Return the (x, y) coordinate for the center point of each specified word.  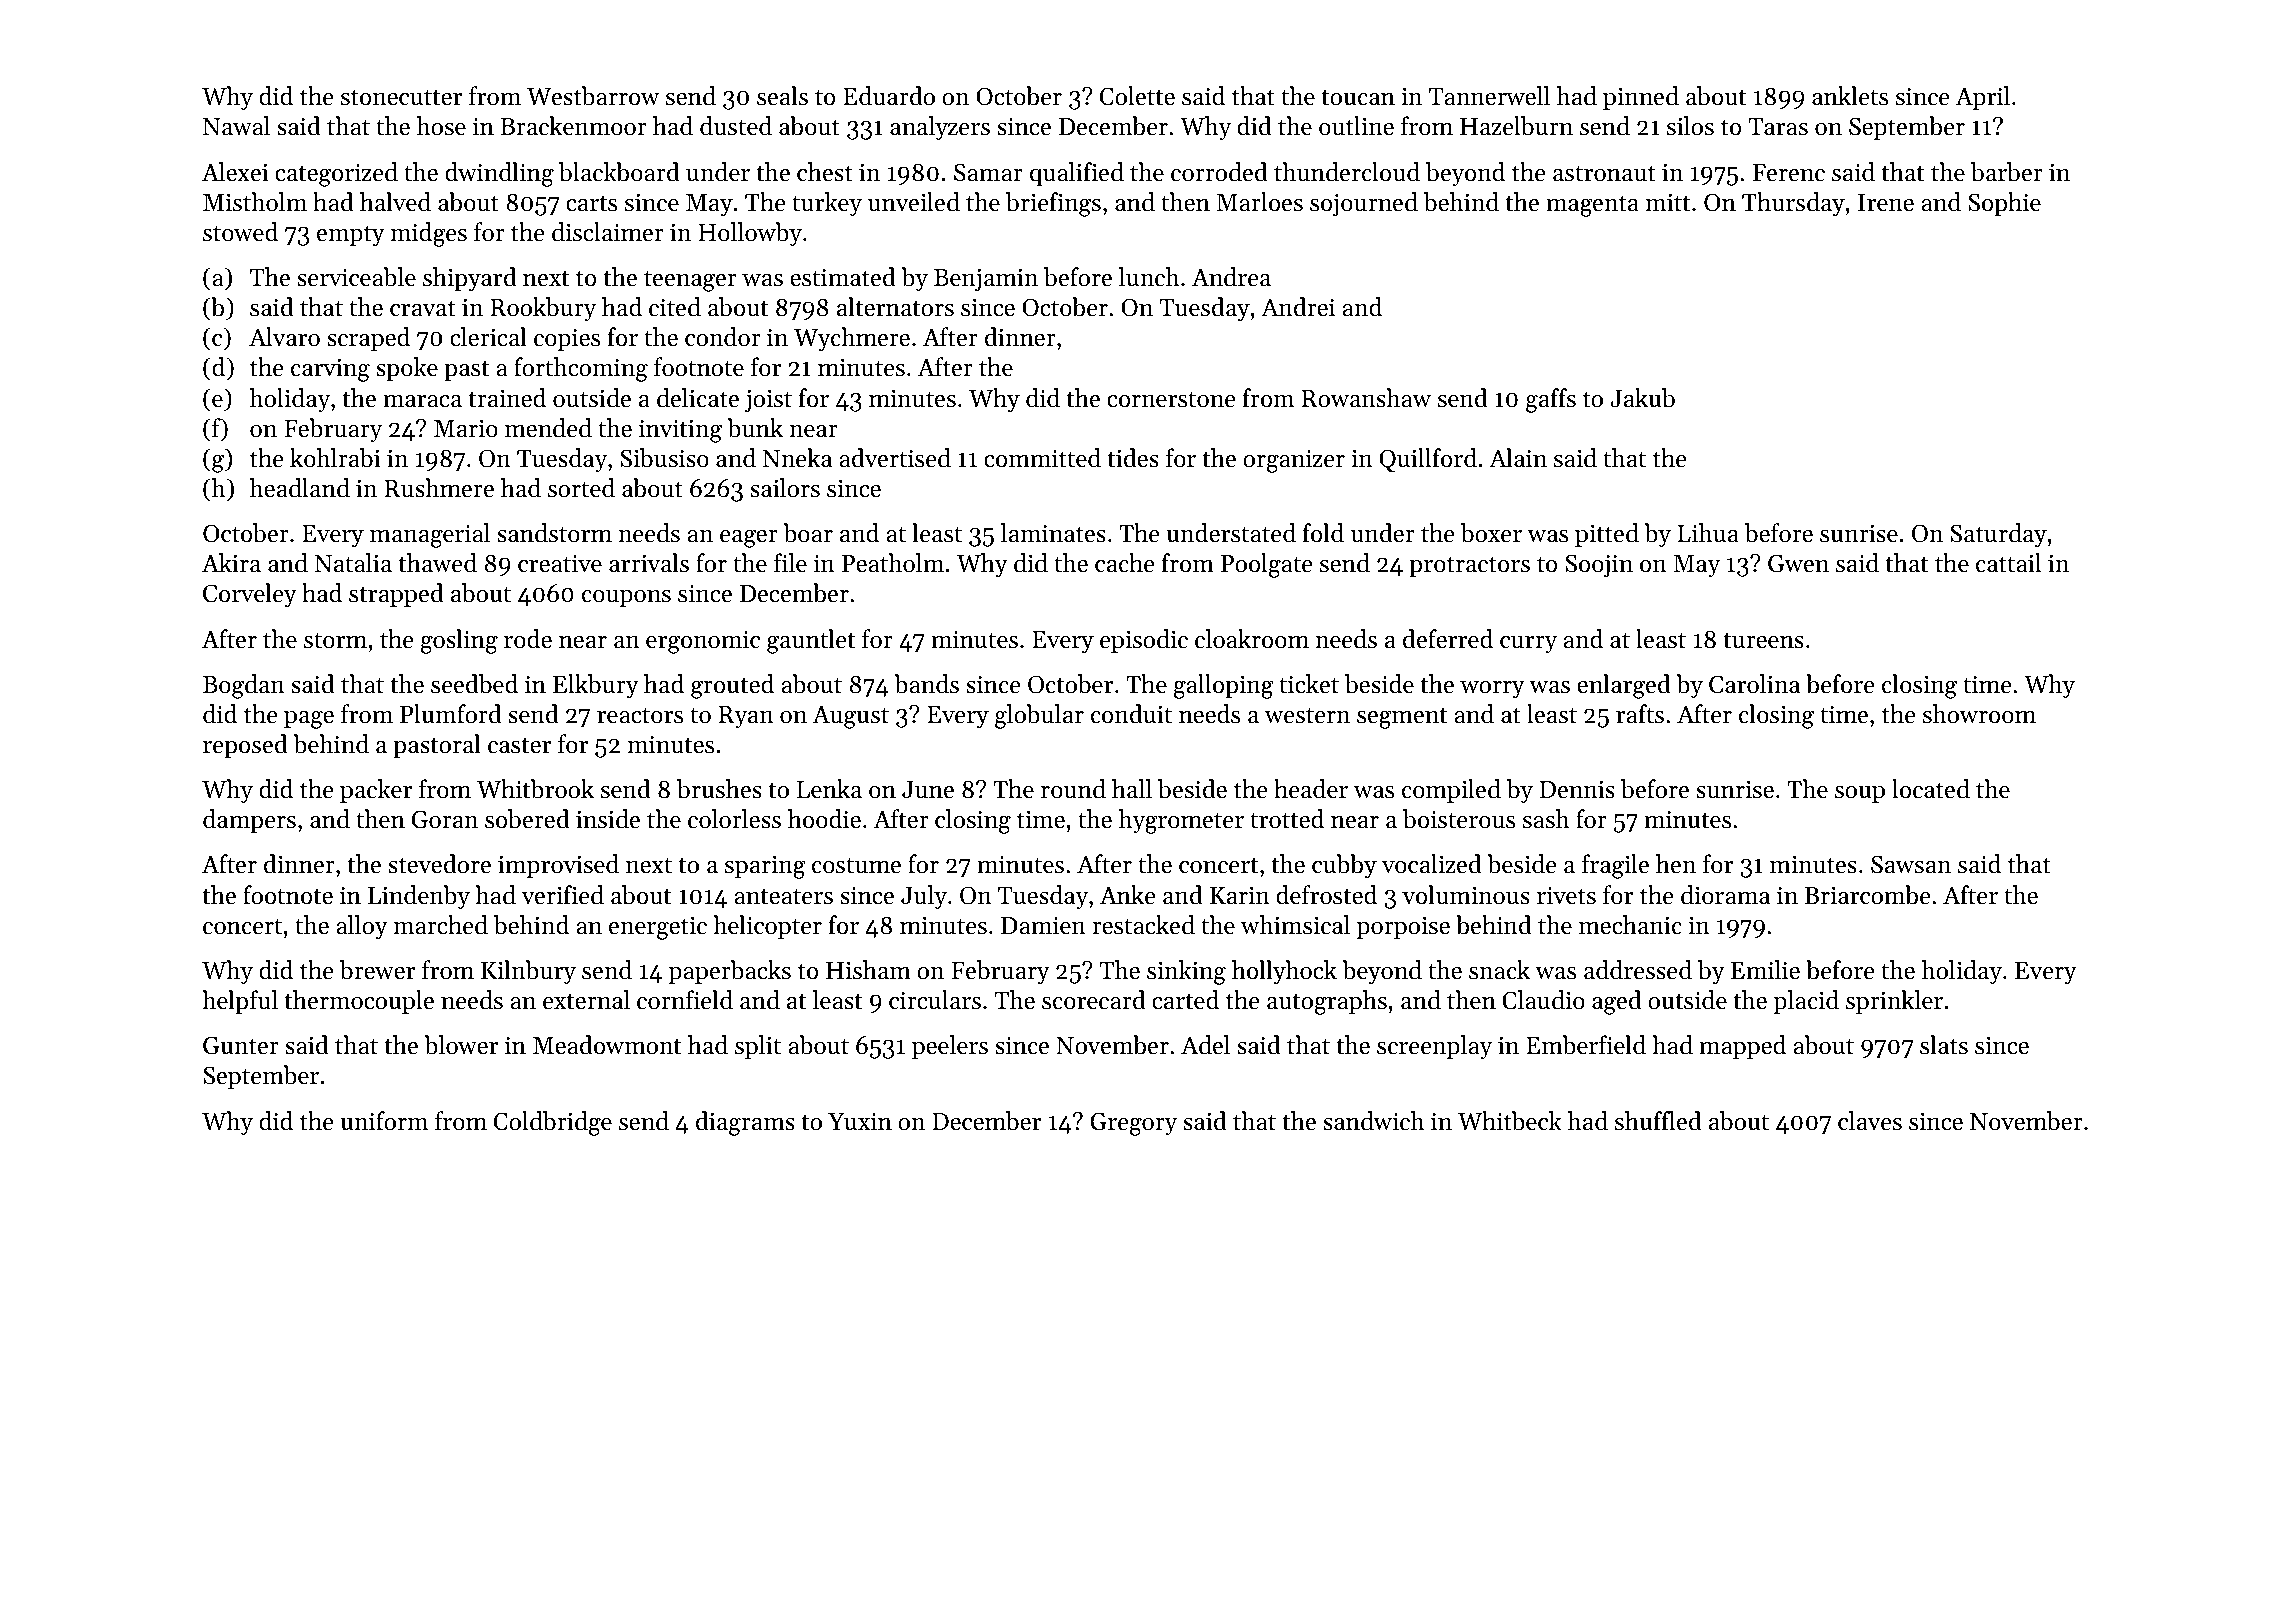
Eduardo (889, 96)
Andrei (1298, 307)
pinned (1641, 98)
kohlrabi (335, 458)
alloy (362, 927)
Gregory (1133, 1124)
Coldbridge (553, 1123)
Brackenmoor (573, 126)
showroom (1979, 714)
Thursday (1793, 204)
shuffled (1658, 1121)
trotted (1287, 819)
